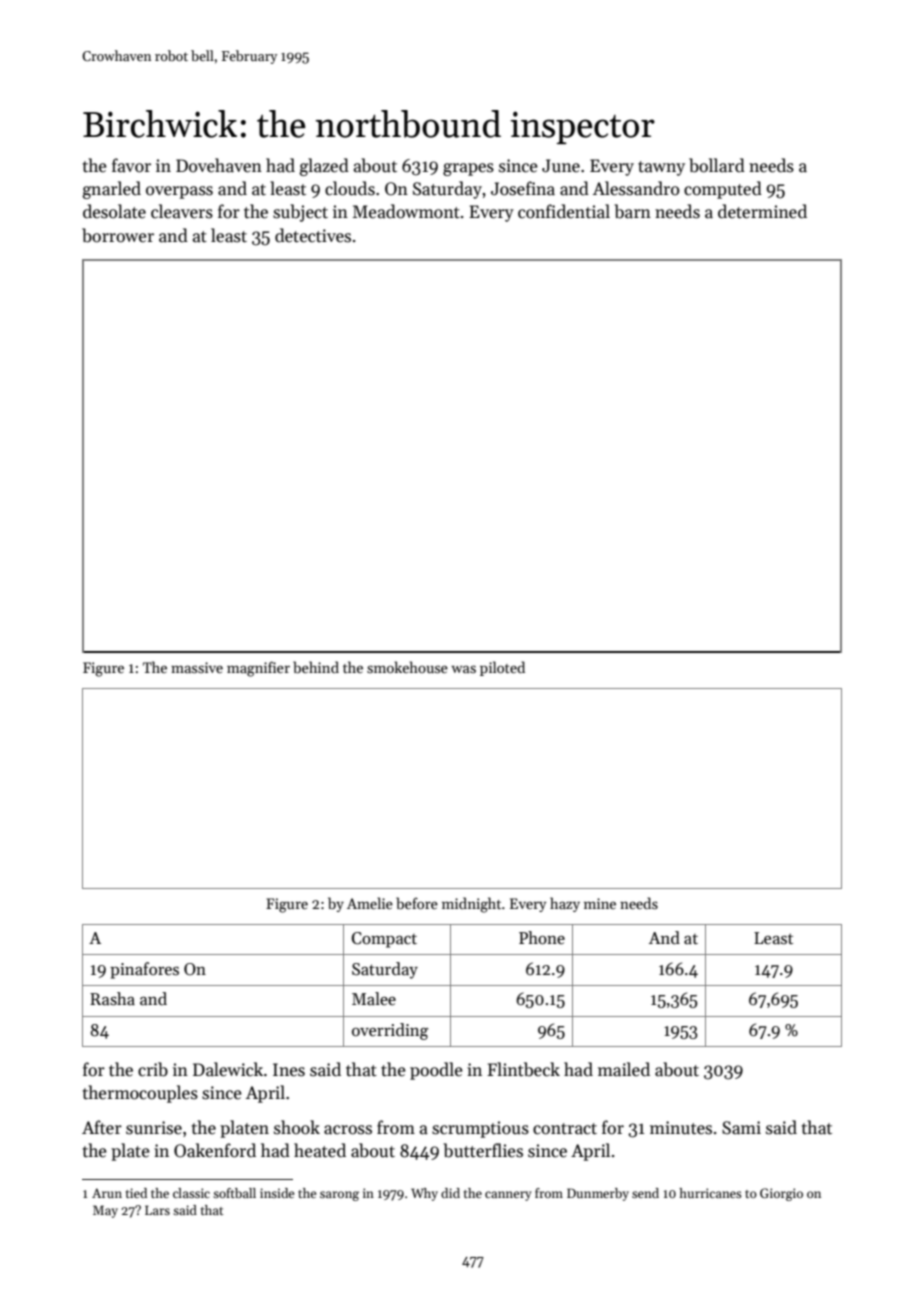 The width and height of the screenshot is (924, 1314). I want to click on Dovehaven, so click(219, 165).
